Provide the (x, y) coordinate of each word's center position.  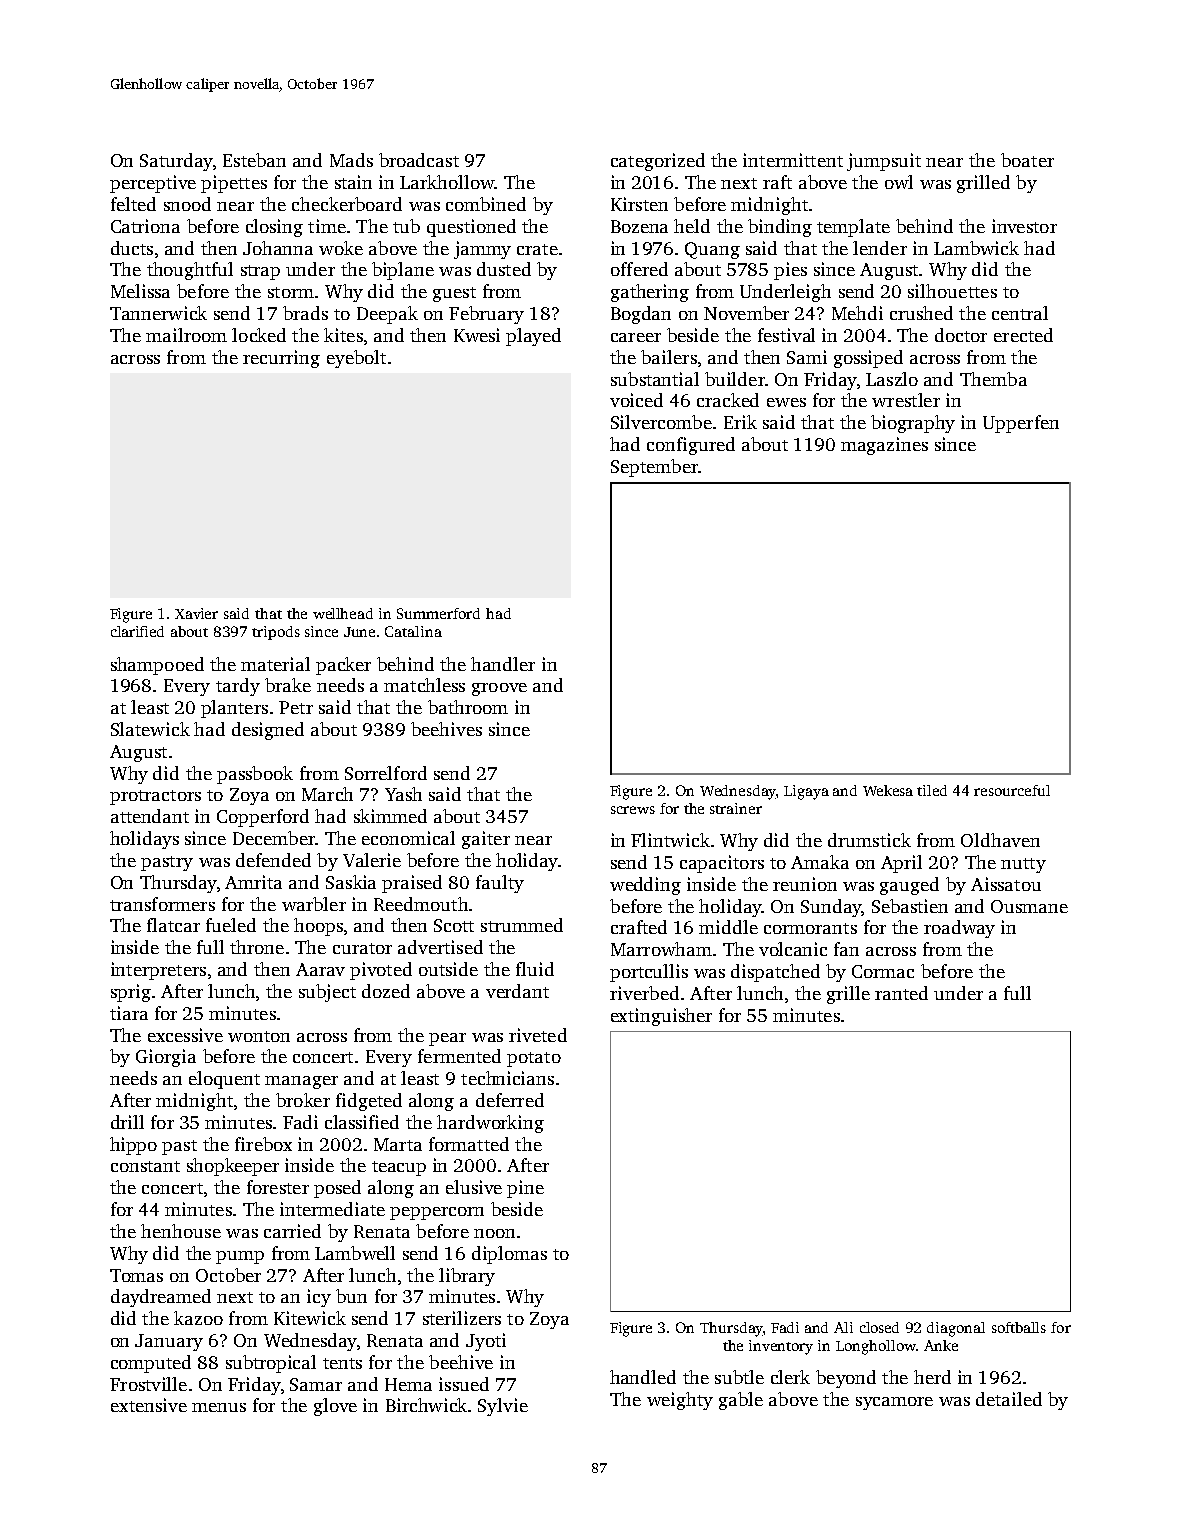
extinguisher (661, 1017)
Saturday (176, 162)
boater (1027, 160)
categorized (658, 162)
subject (327, 993)
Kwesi (477, 335)
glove (335, 1407)
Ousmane (1029, 906)
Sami (807, 357)
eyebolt (356, 359)
